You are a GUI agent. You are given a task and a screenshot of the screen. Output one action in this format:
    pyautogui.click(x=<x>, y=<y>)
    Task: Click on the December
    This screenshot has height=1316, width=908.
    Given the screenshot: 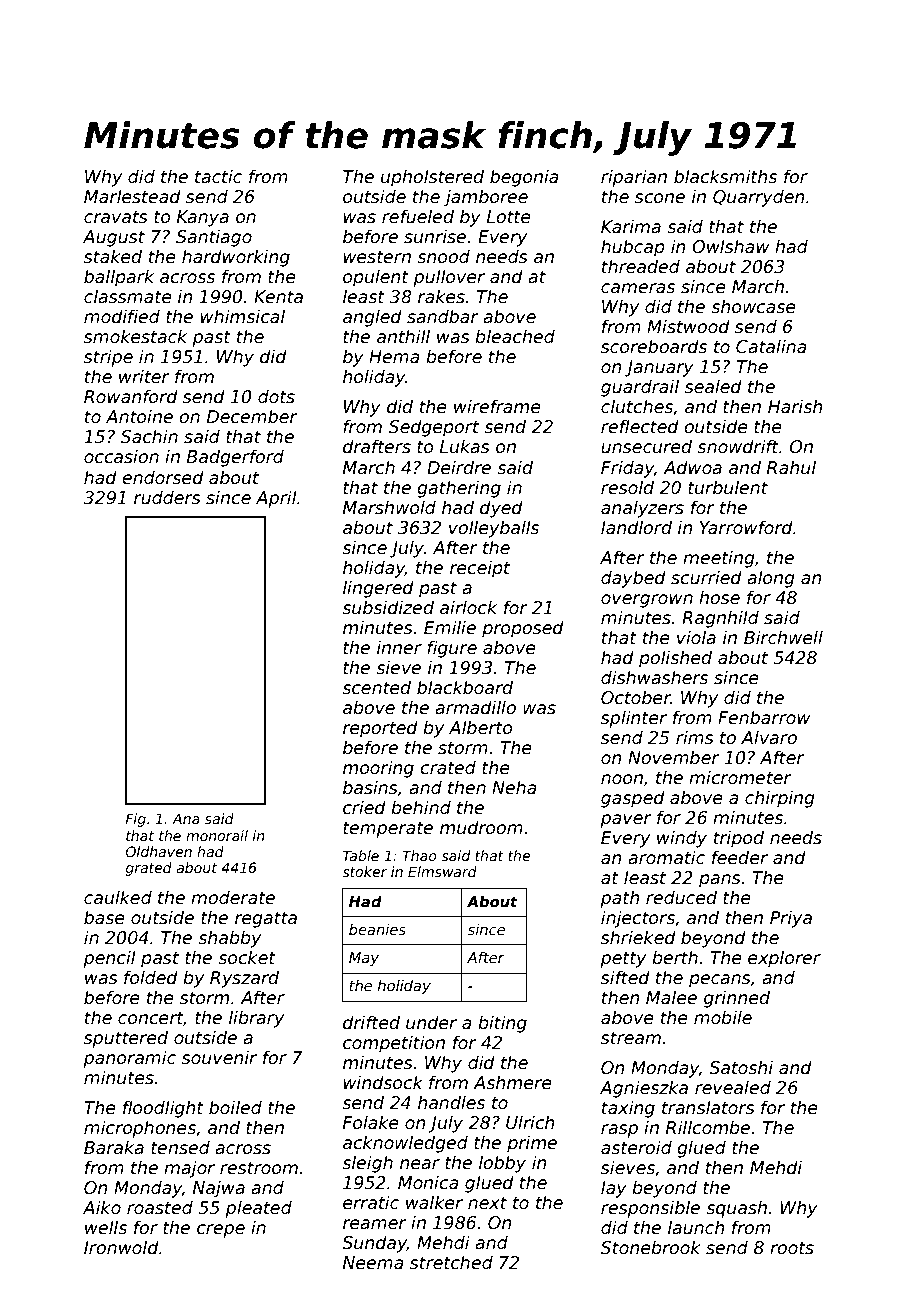 What is the action you would take?
    pyautogui.click(x=252, y=416)
